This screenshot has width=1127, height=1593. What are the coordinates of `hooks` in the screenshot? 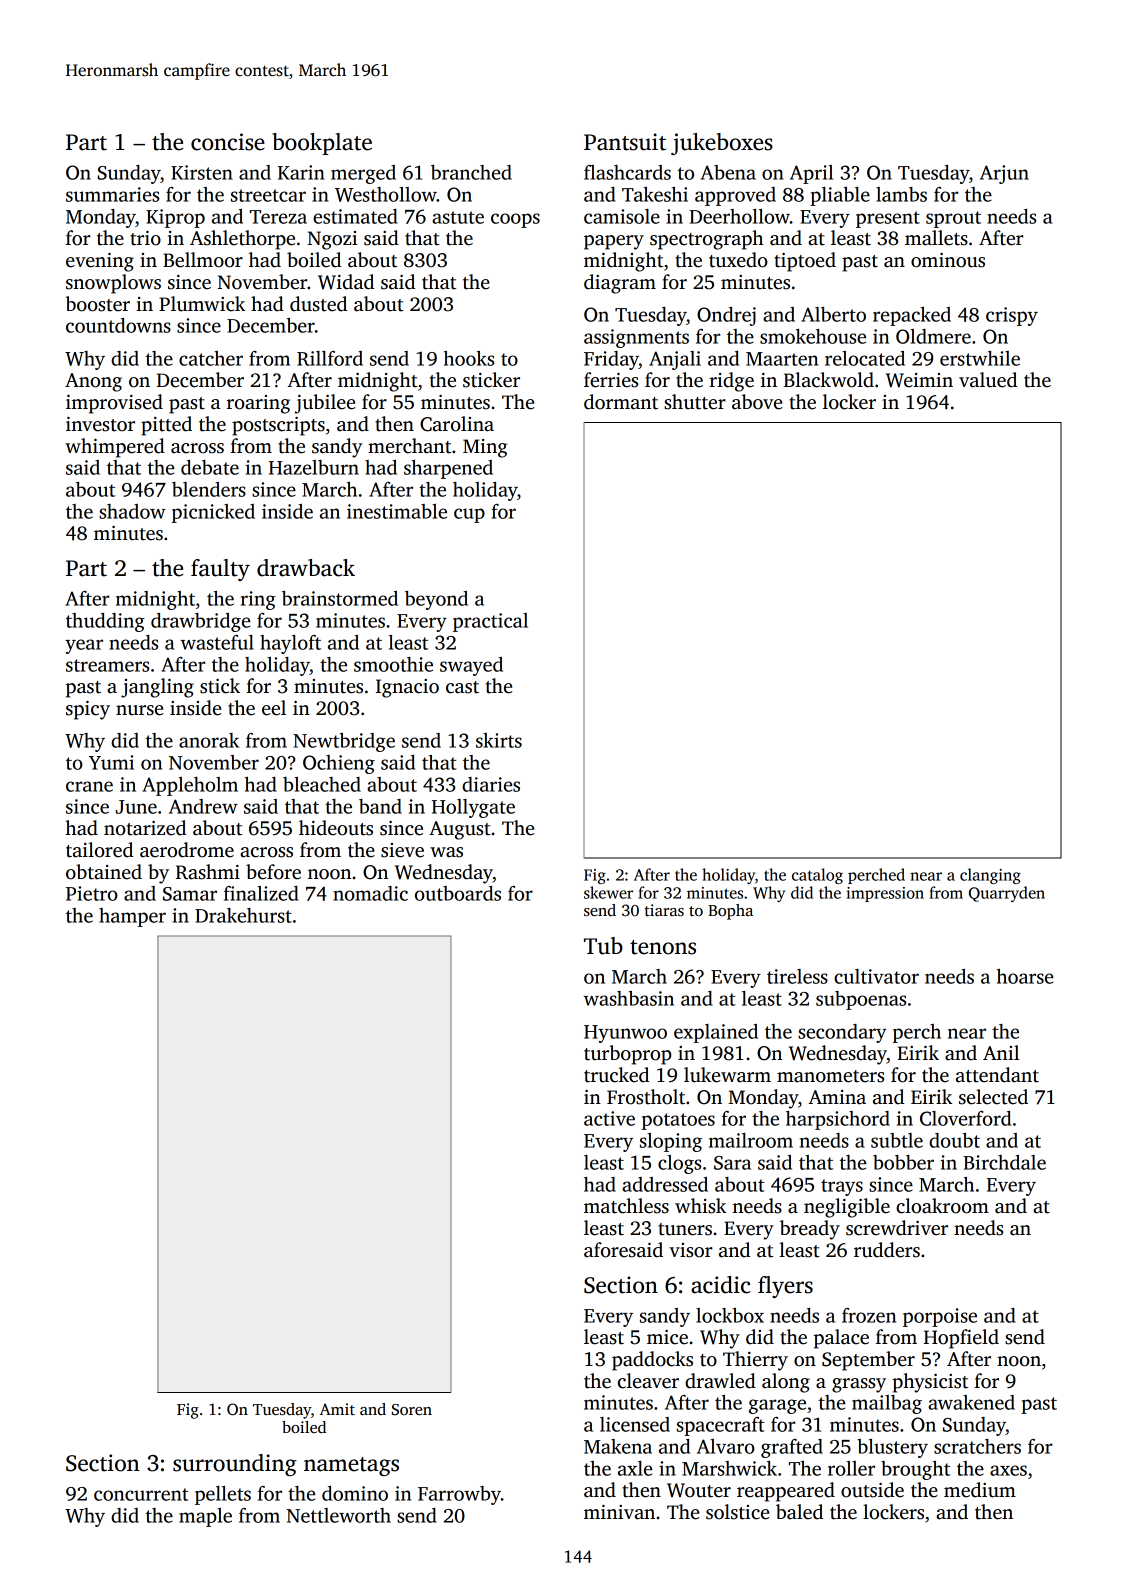 It's located at (469, 358).
